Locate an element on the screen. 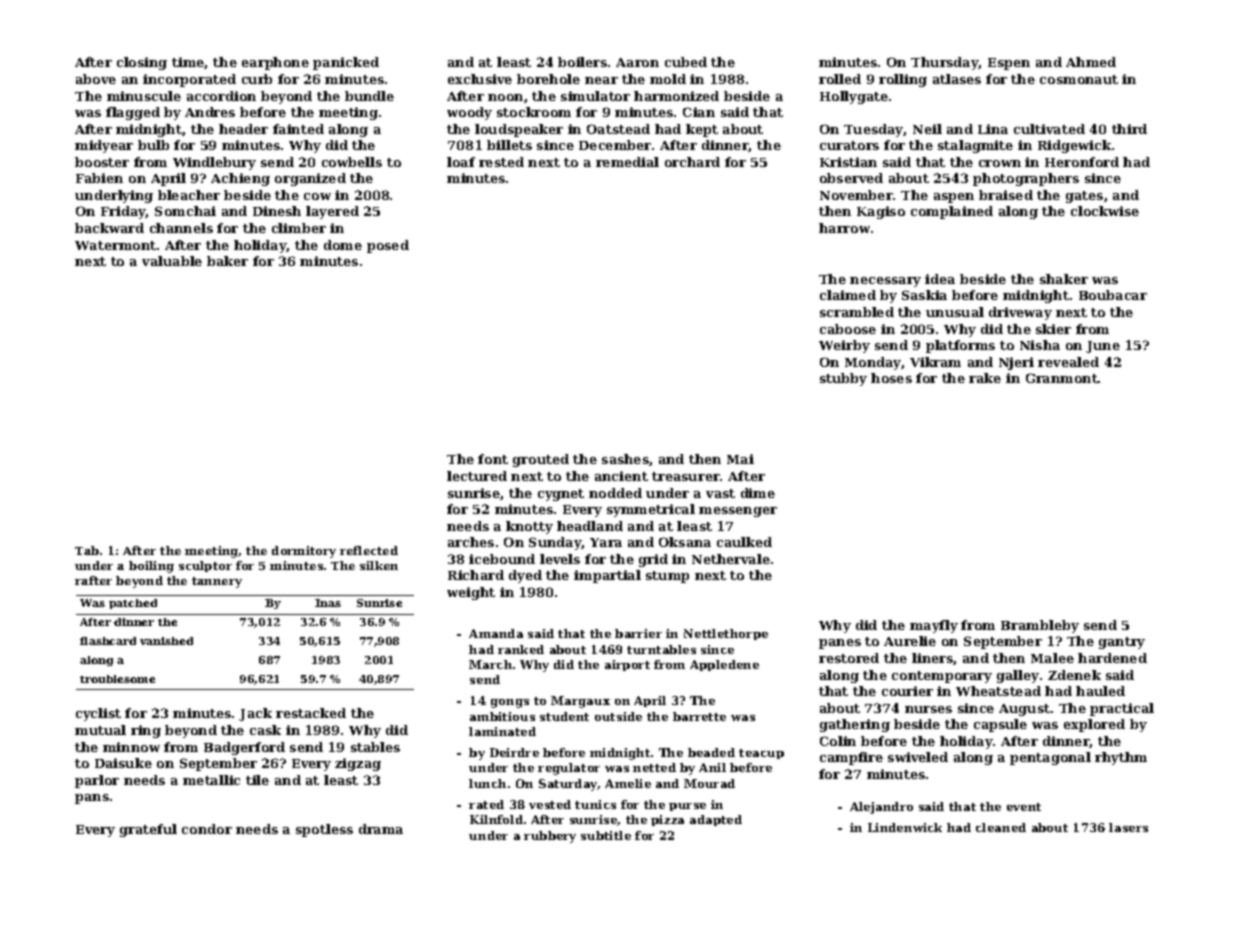 The height and width of the screenshot is (952, 1233). above is located at coordinates (96, 79).
